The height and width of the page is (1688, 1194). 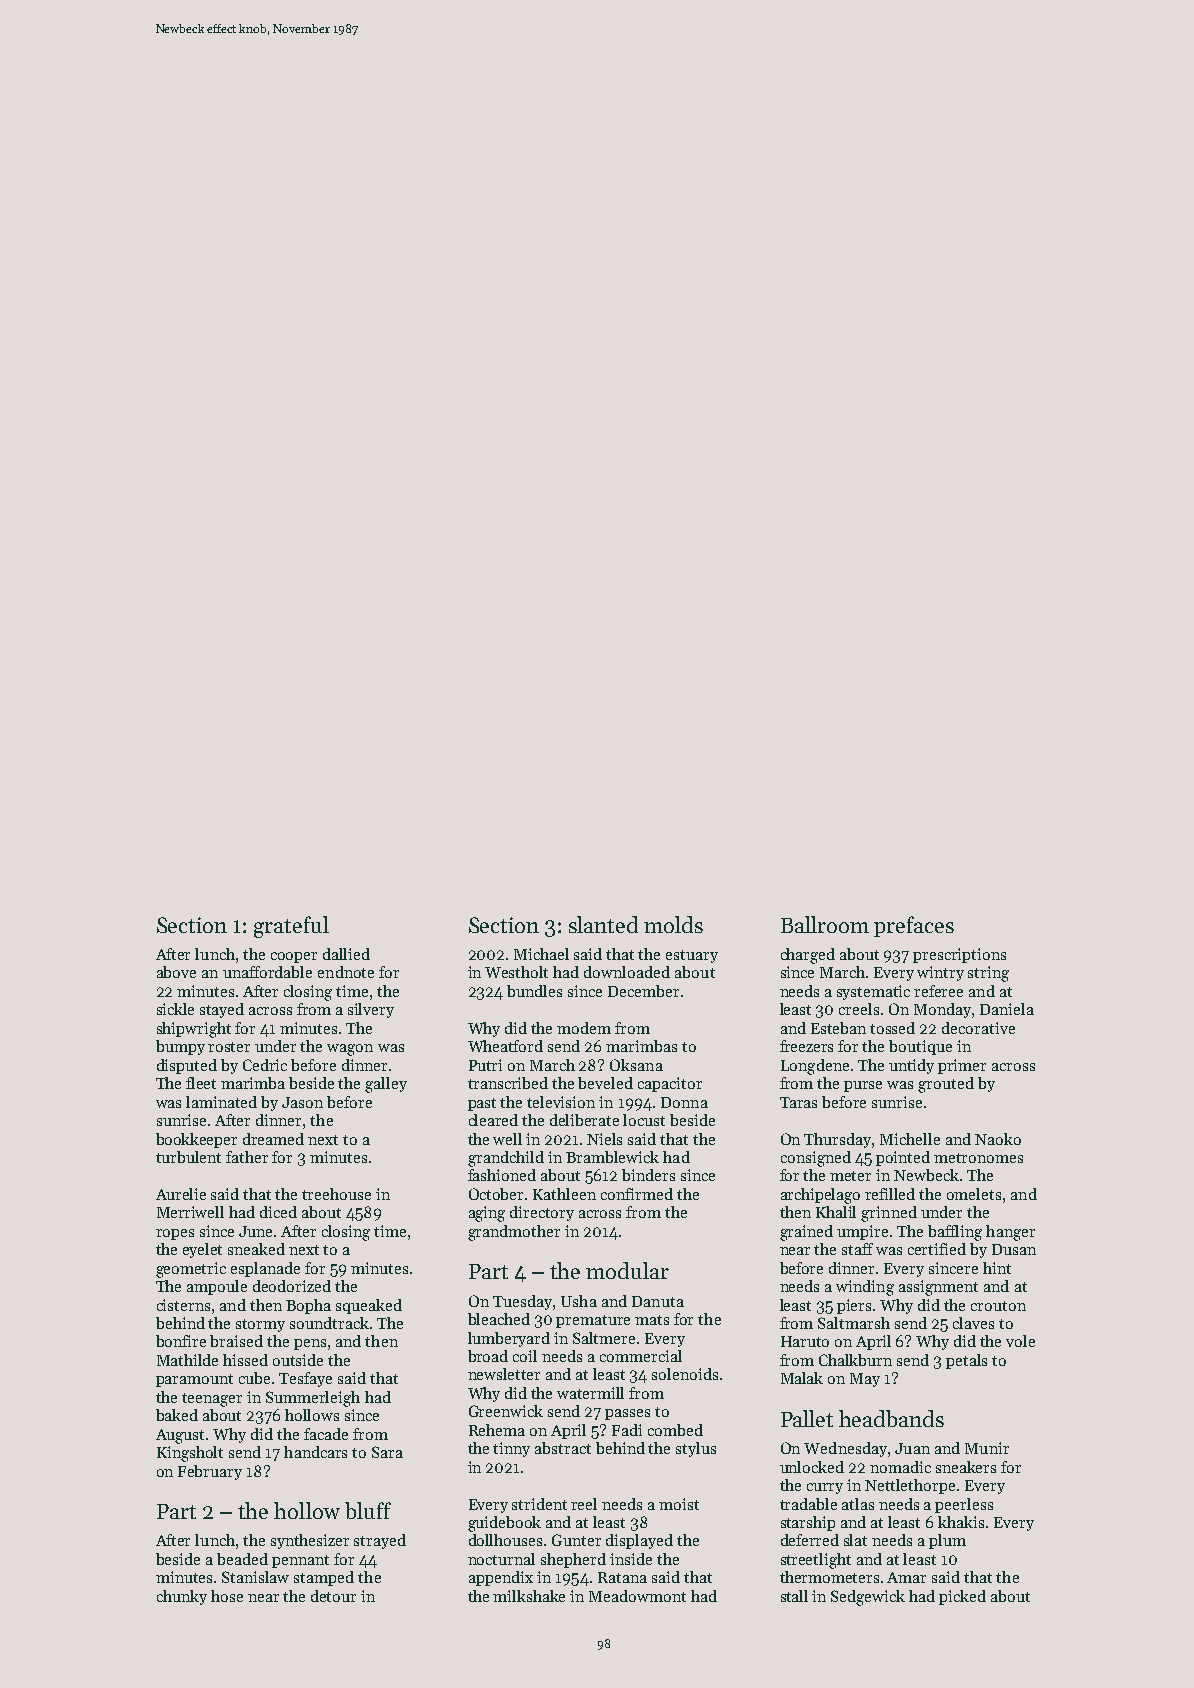 I want to click on synthesizer, so click(x=310, y=1541).
